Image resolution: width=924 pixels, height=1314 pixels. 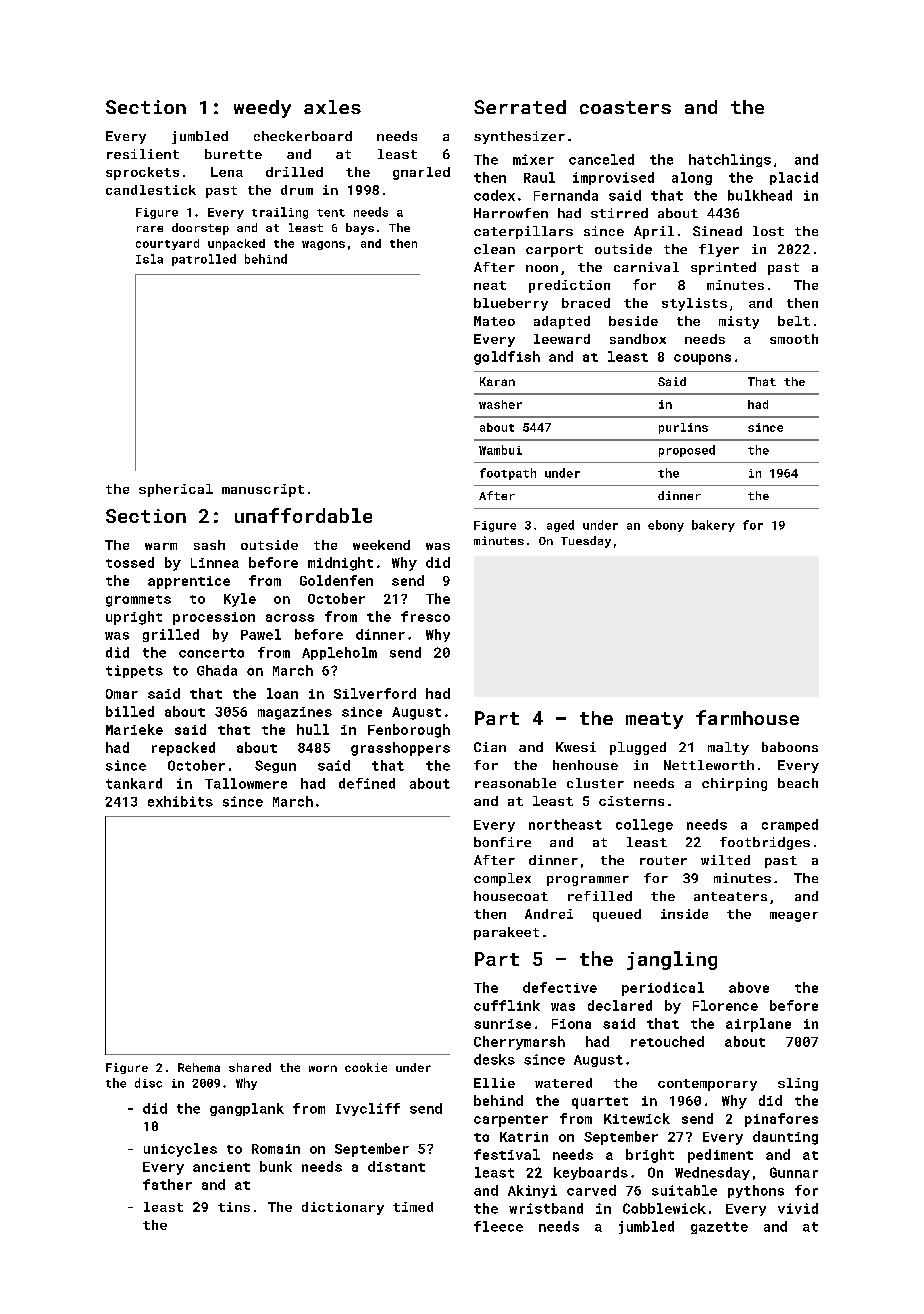 I want to click on axles, so click(x=332, y=107).
